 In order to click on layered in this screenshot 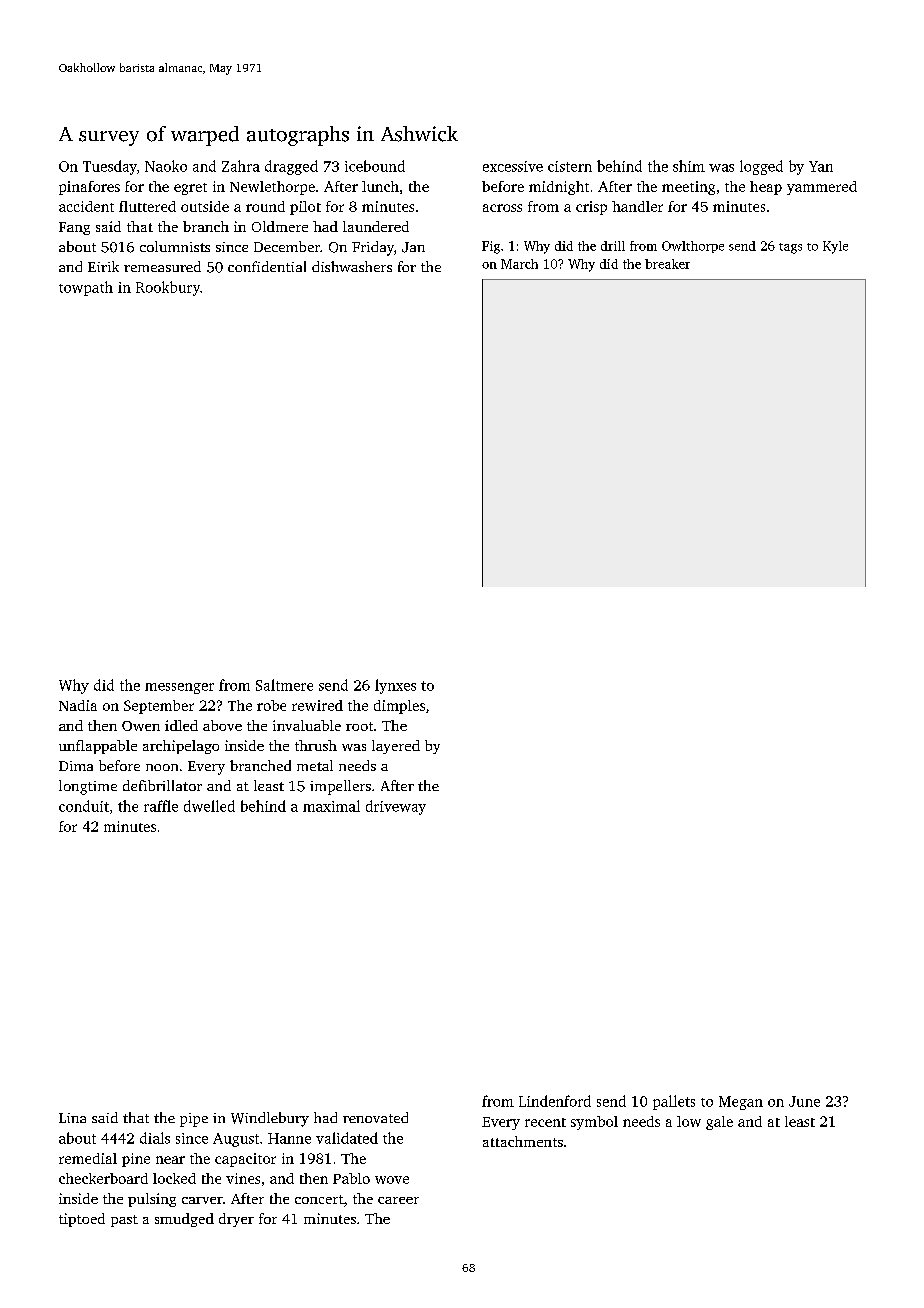, I will do `click(396, 747)`.
